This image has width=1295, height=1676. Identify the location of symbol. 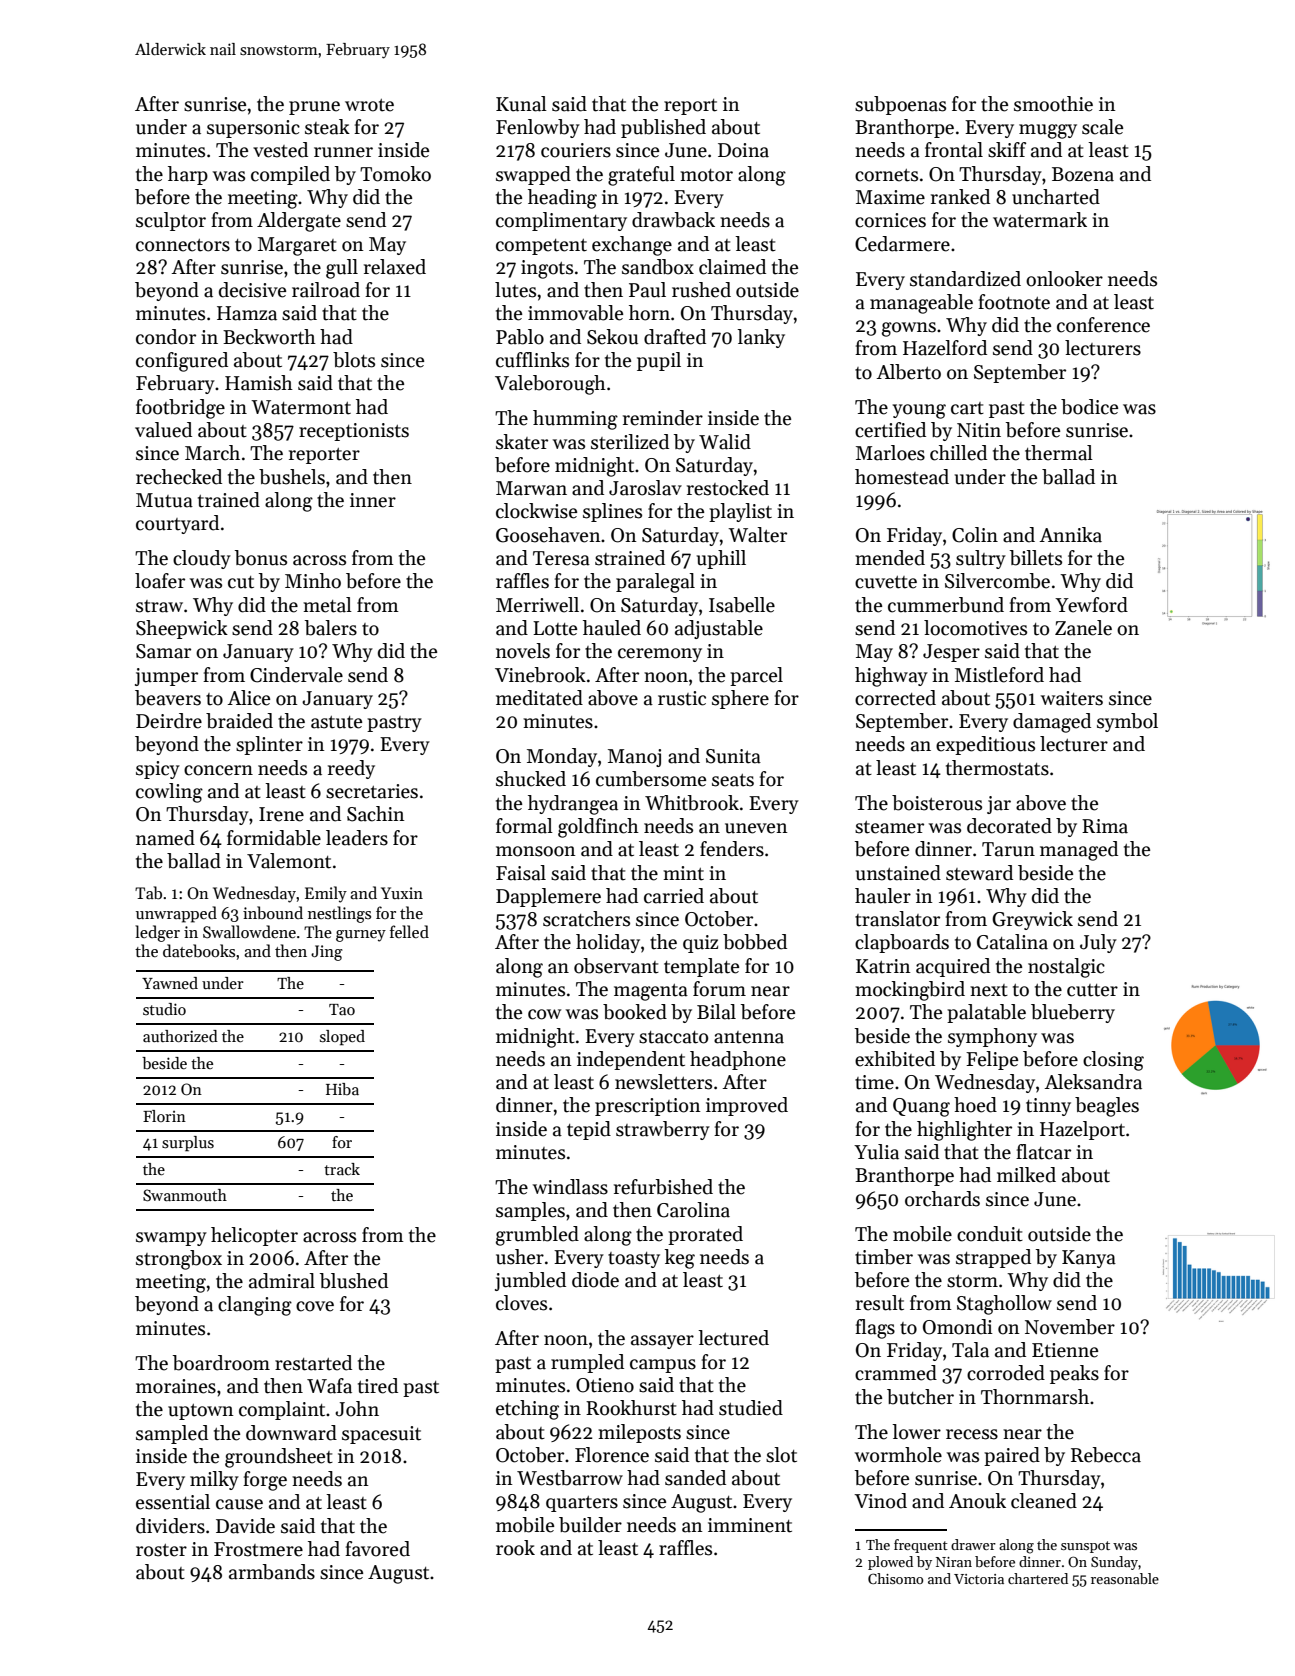
(1127, 722).
